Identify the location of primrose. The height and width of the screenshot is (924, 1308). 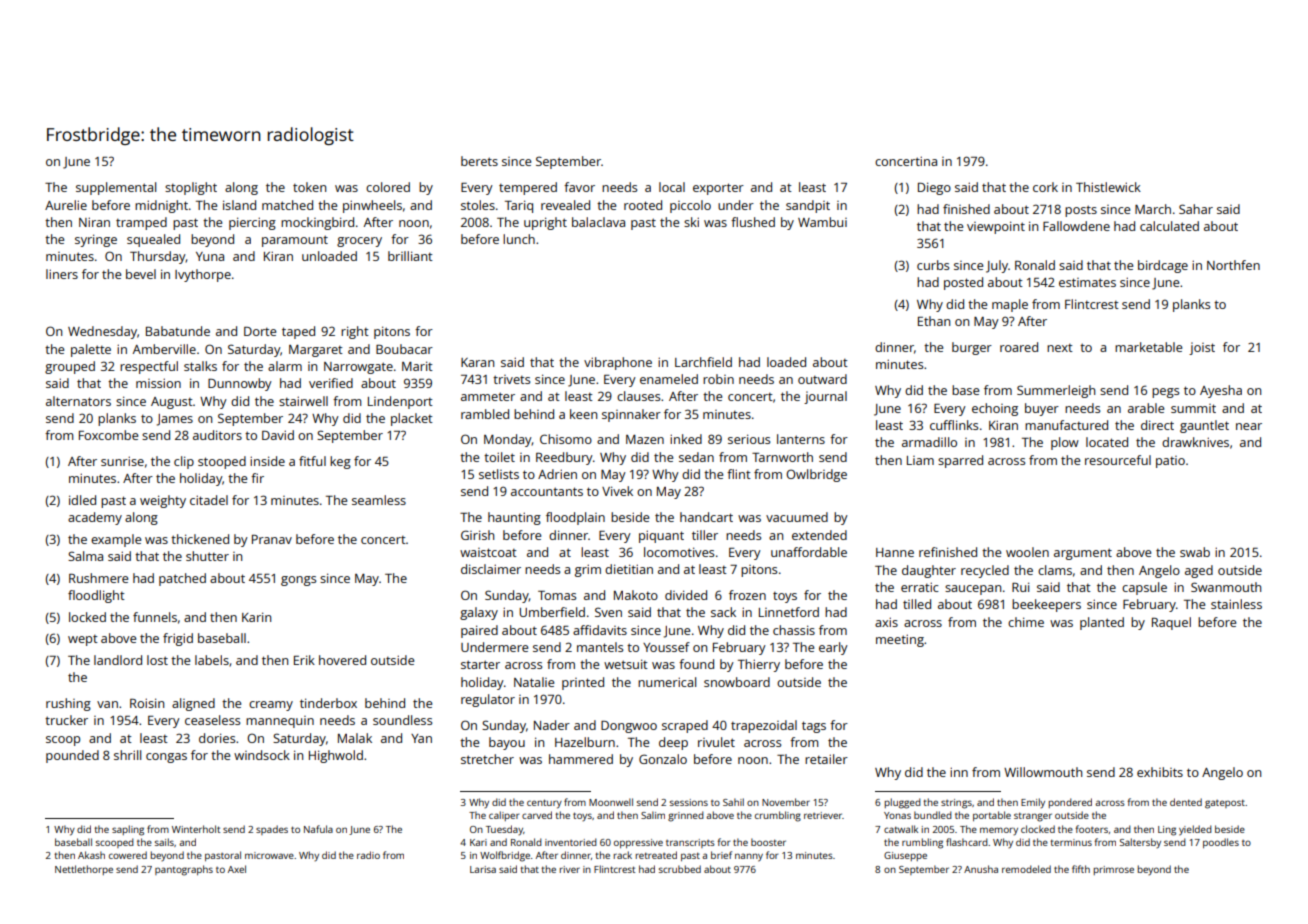
(1114, 870).
